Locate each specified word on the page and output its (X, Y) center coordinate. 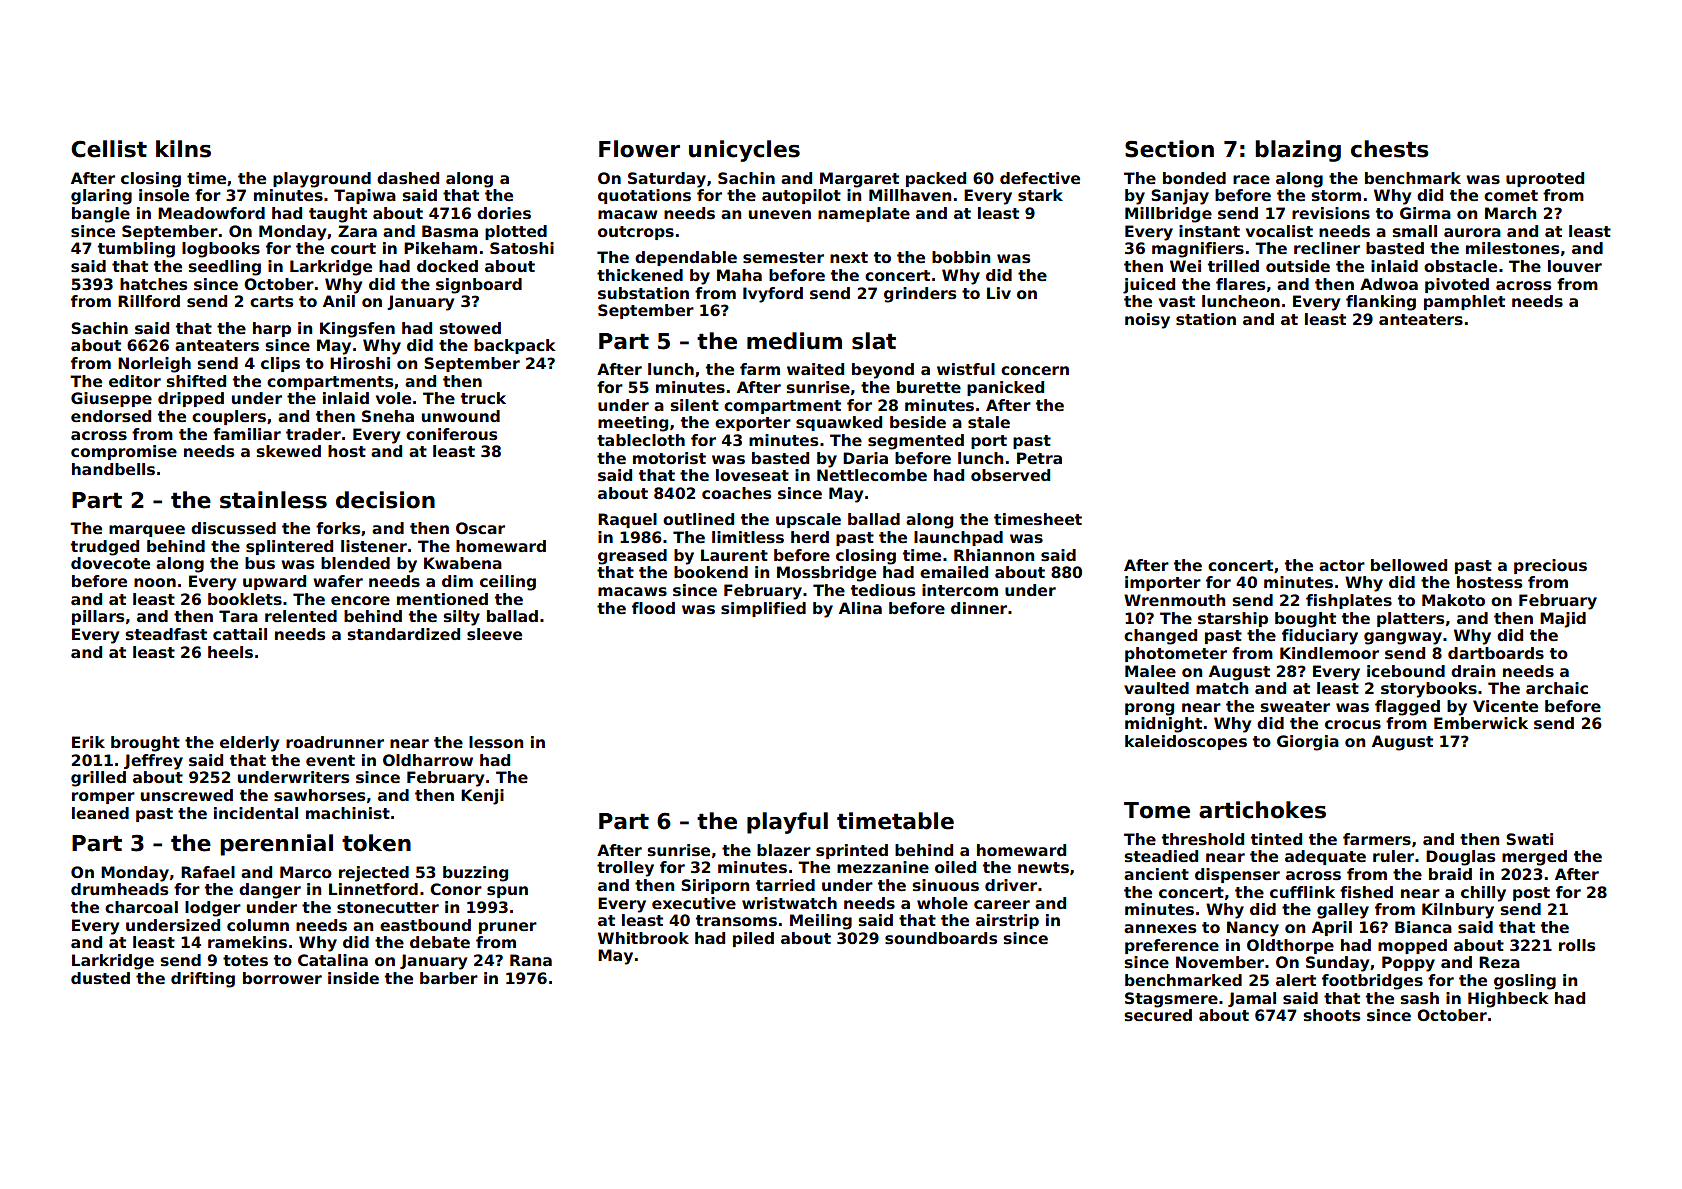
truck (483, 398)
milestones (1512, 248)
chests (1390, 149)
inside (353, 978)
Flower (639, 149)
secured (1158, 1015)
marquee (147, 531)
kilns (183, 149)
